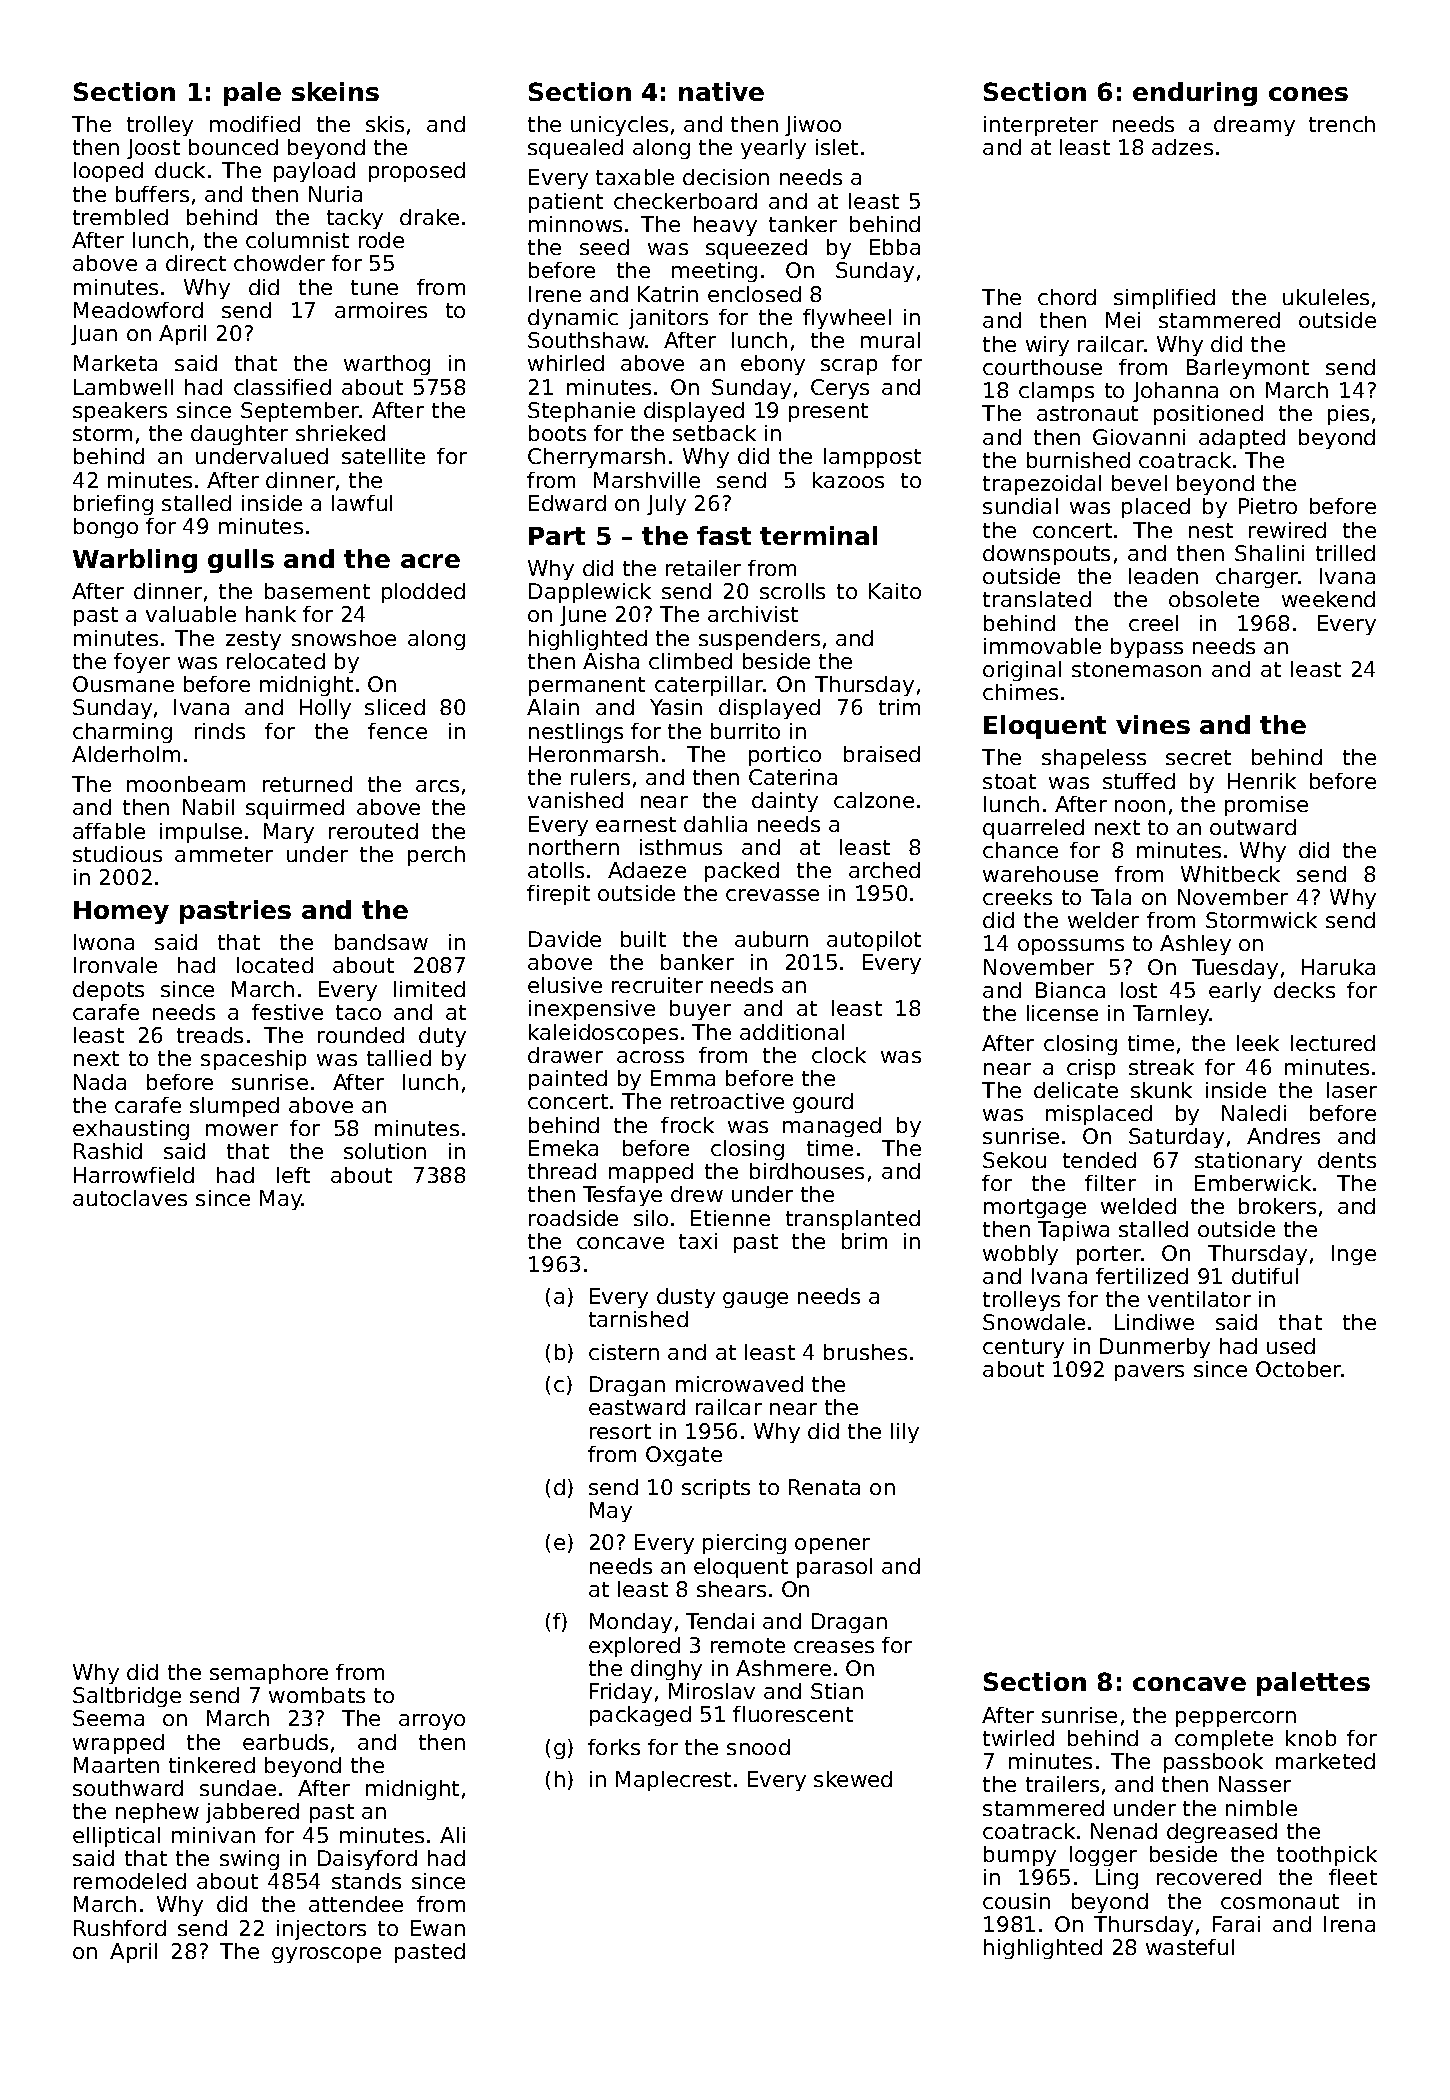 The image size is (1450, 2100). I want to click on classified, so click(282, 387).
